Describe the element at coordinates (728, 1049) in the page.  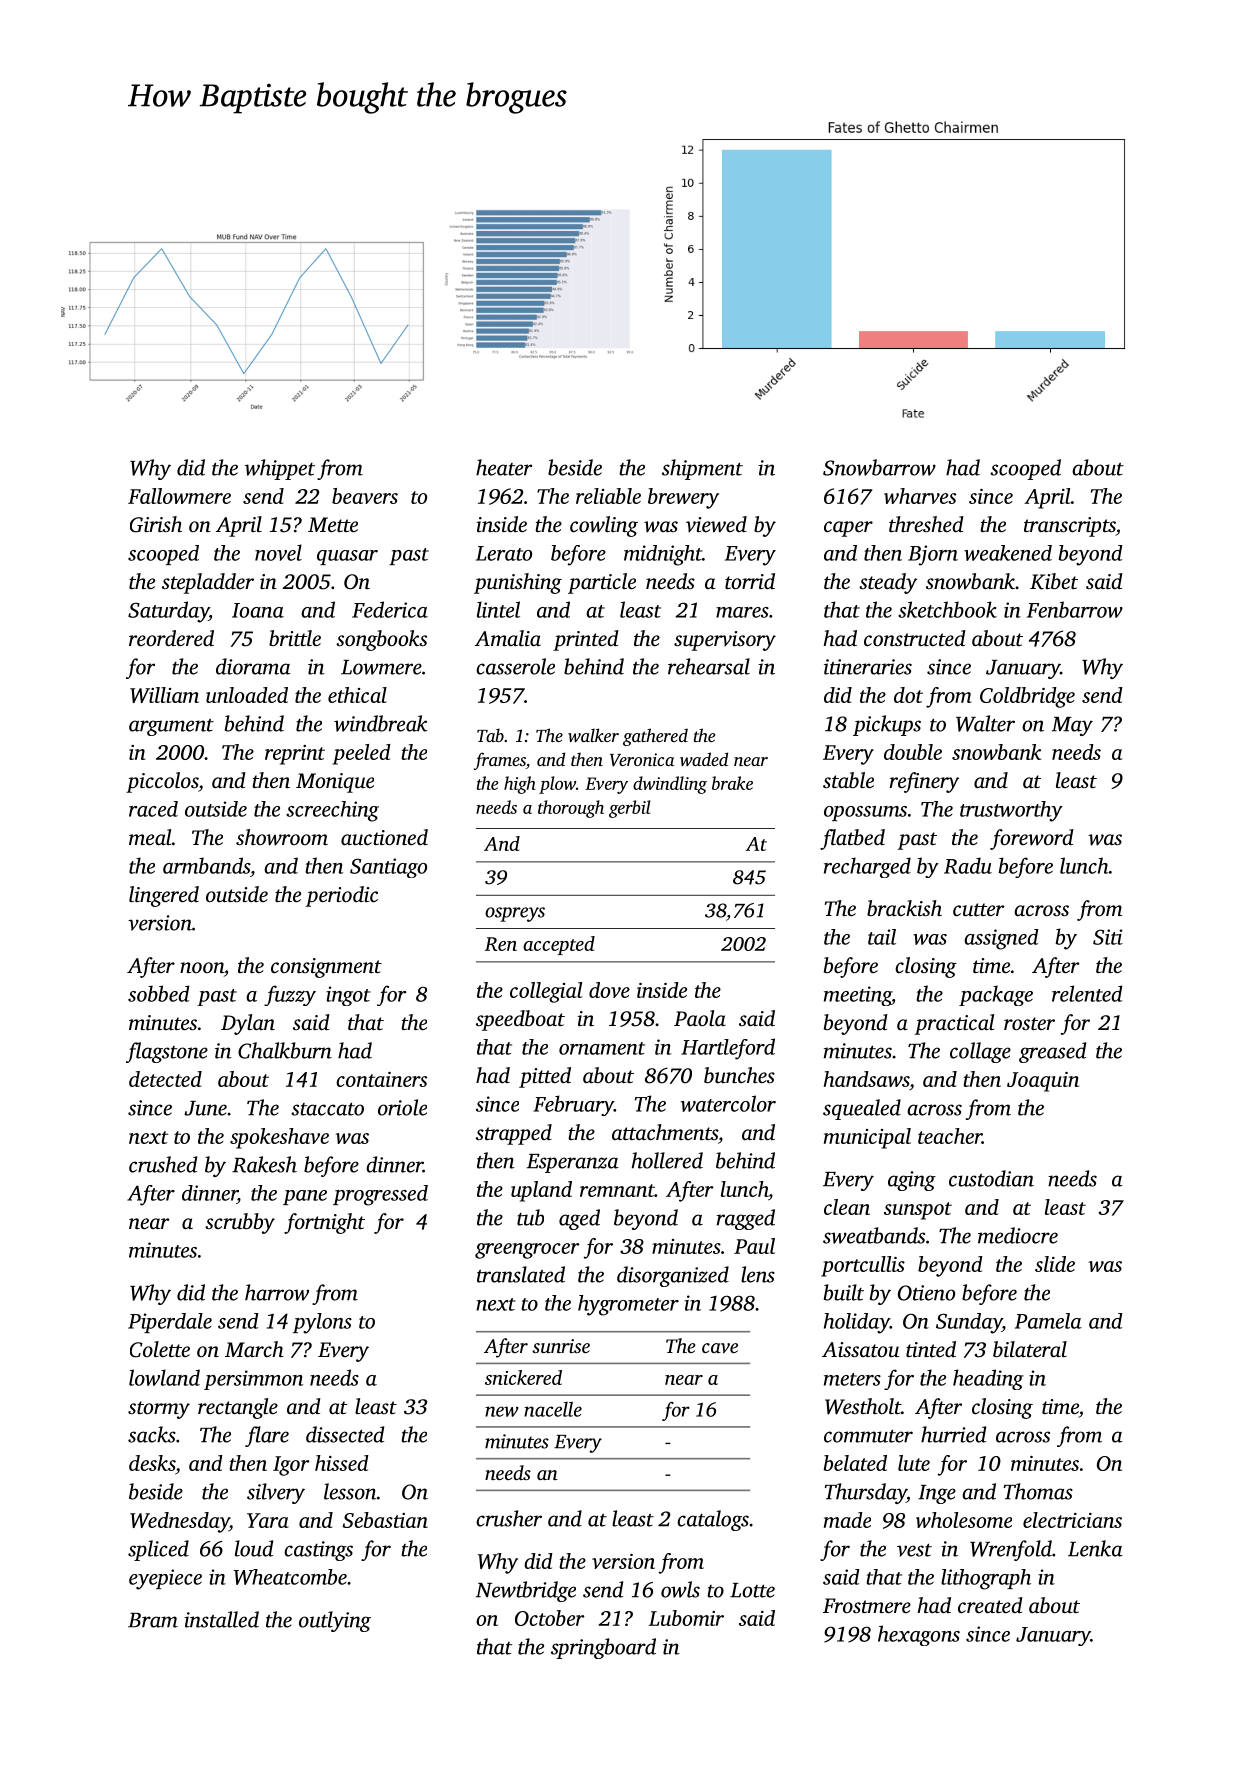
I see `Hartleford` at that location.
